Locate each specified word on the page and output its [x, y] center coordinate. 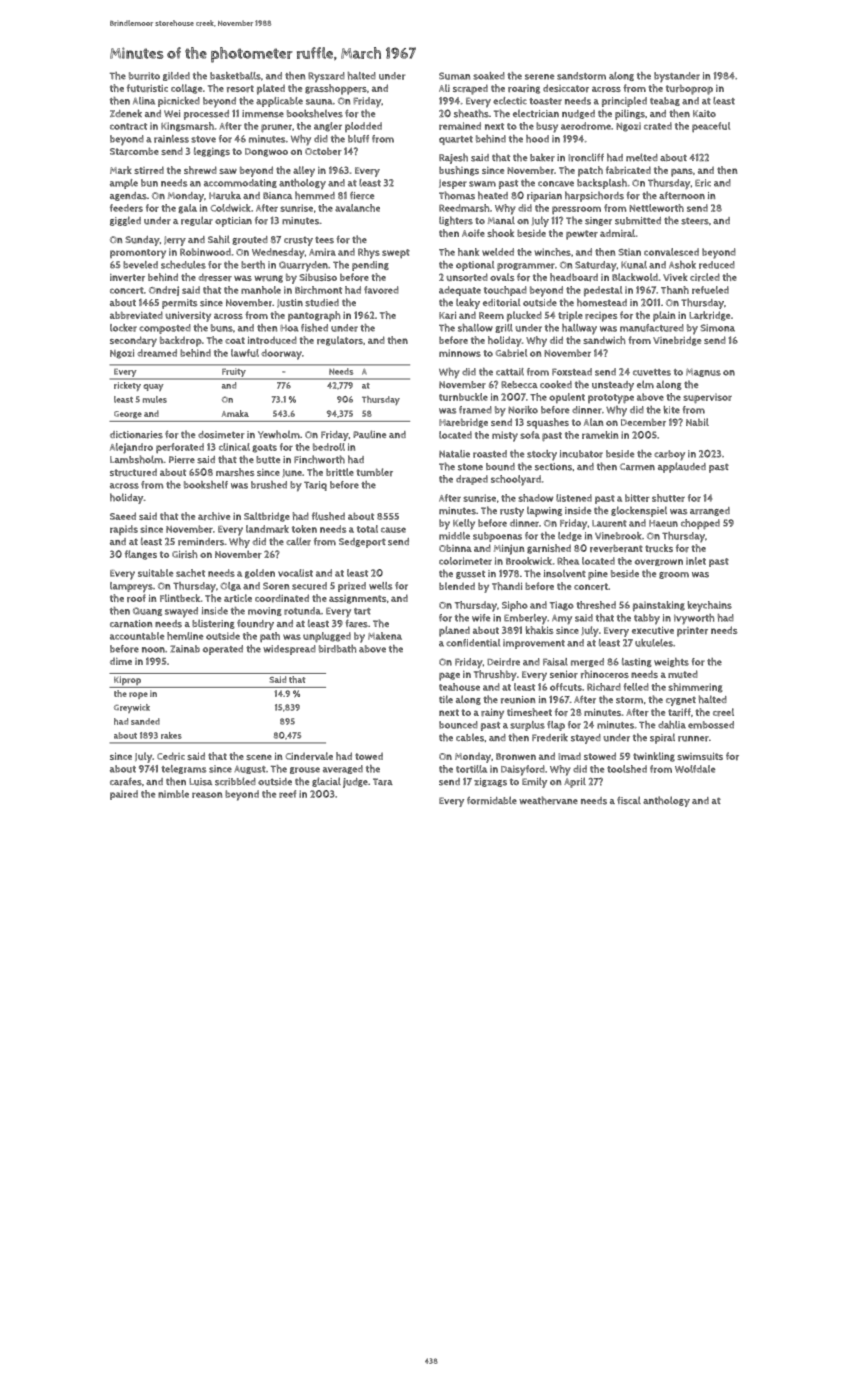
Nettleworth [656, 208]
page [449, 676]
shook [500, 233]
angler [328, 127]
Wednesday [278, 253]
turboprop [689, 89]
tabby [647, 619]
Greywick [132, 708]
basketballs [235, 76]
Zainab [185, 649]
